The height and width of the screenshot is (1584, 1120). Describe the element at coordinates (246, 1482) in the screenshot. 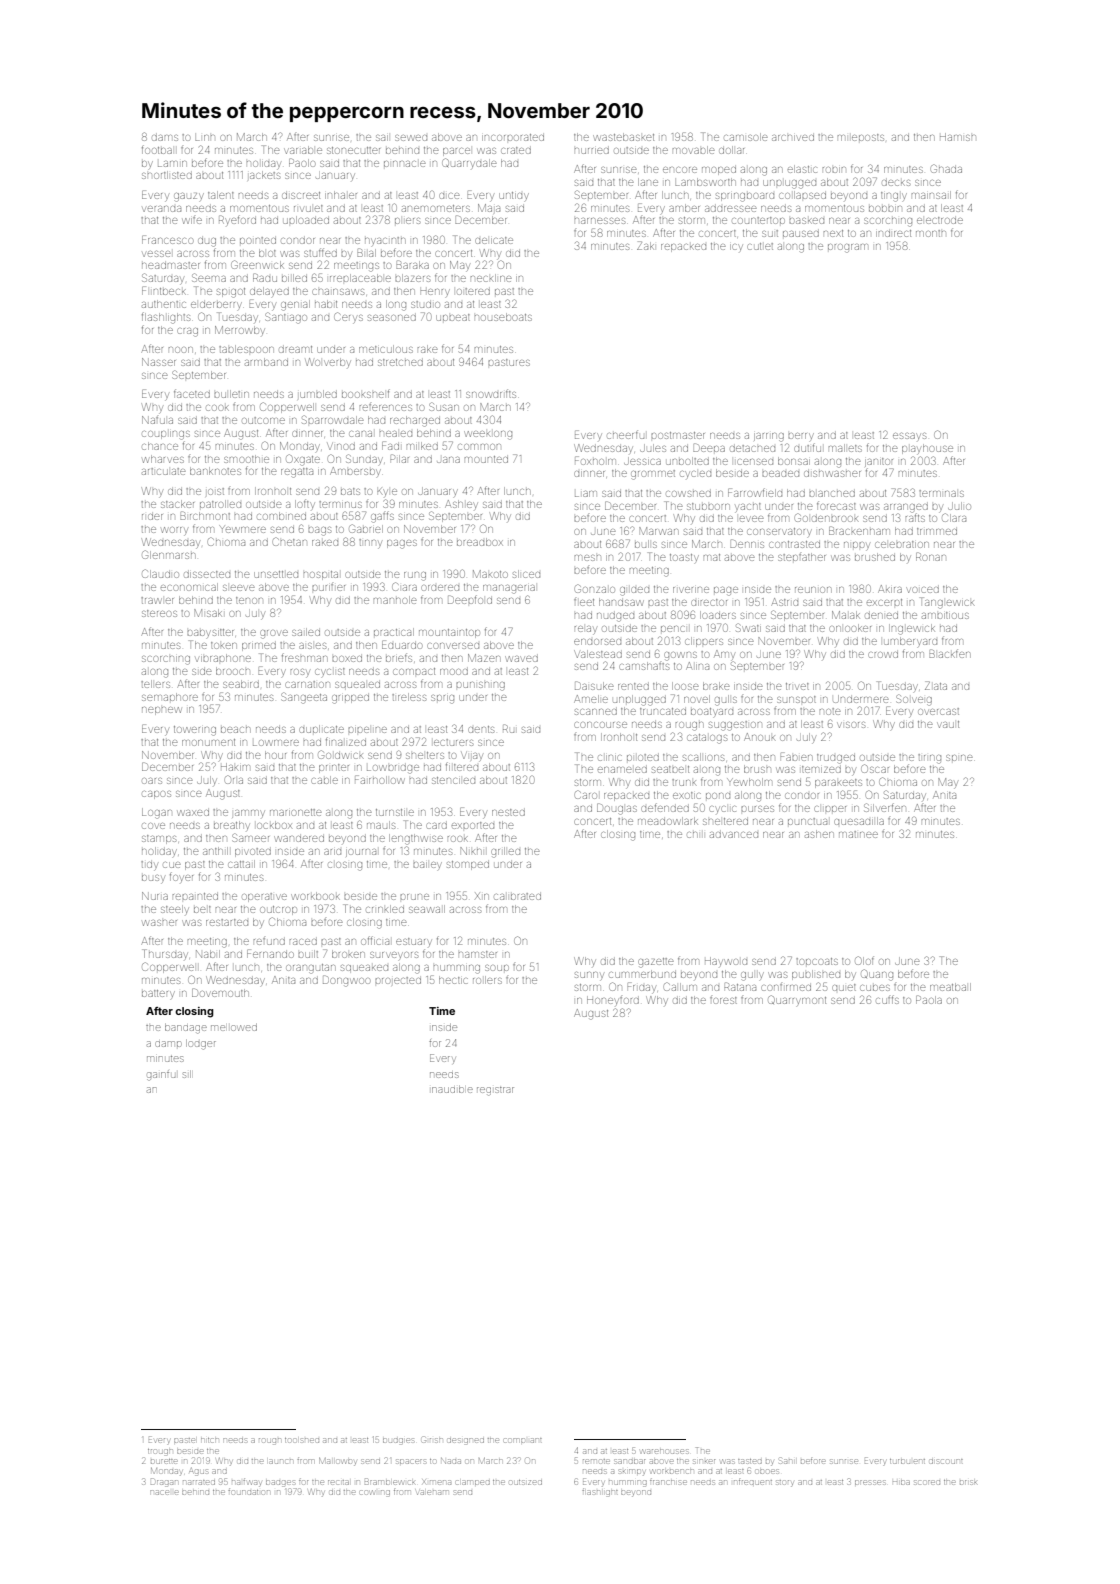

I see `halfway` at that location.
